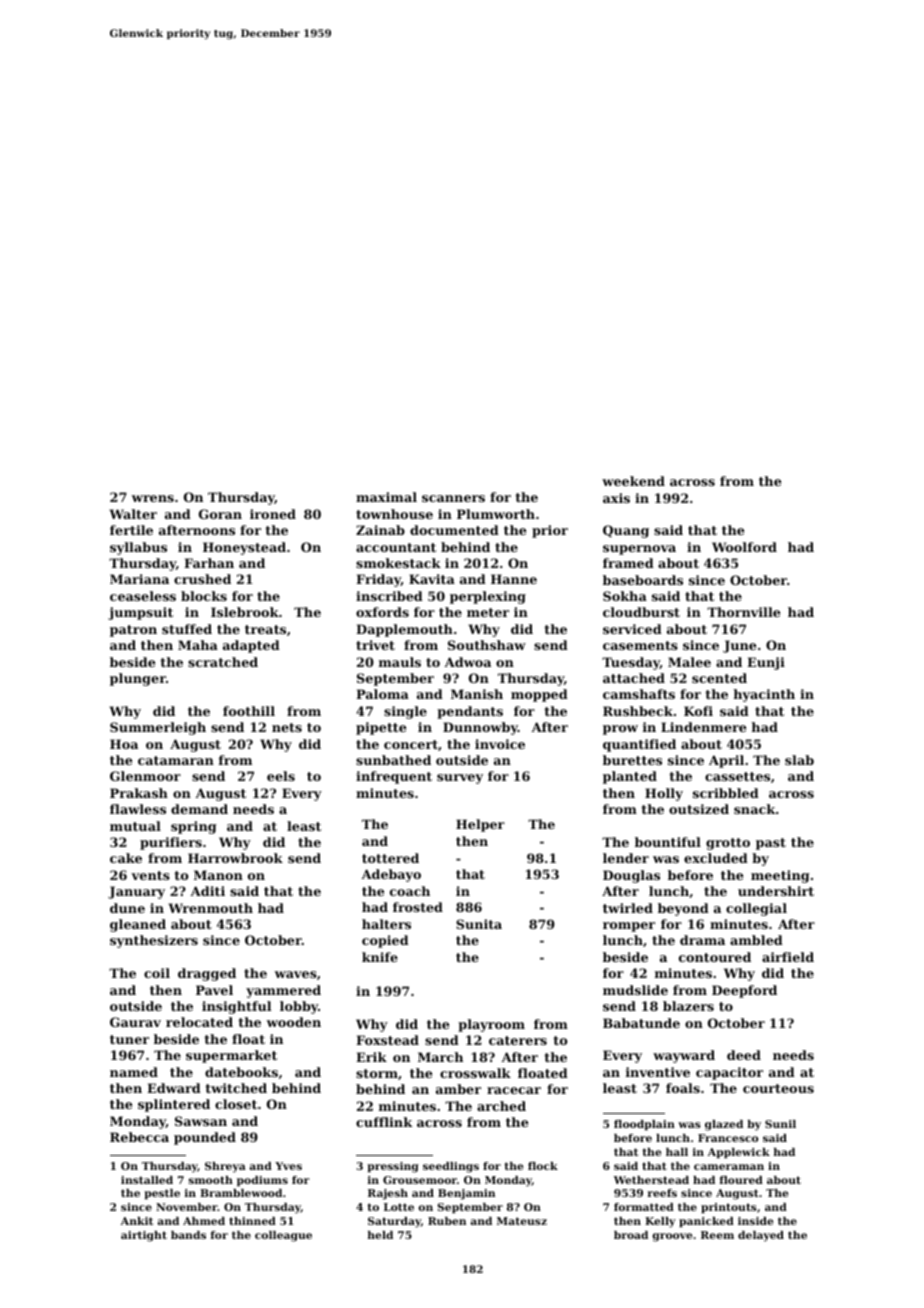 The height and width of the screenshot is (1308, 924). Describe the element at coordinates (780, 876) in the screenshot. I see `meeting` at that location.
